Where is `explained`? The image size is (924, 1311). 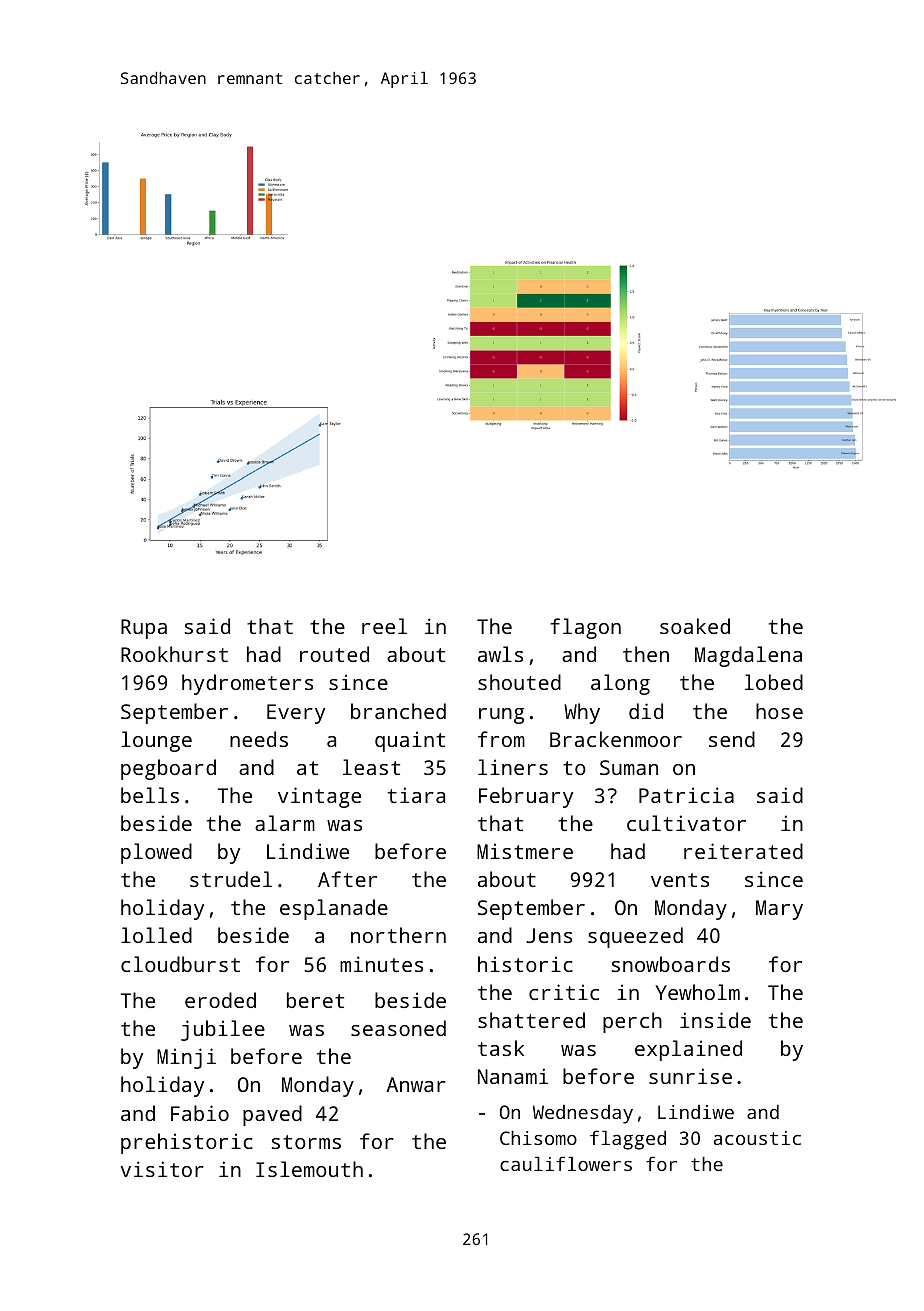
explained is located at coordinates (688, 1050).
